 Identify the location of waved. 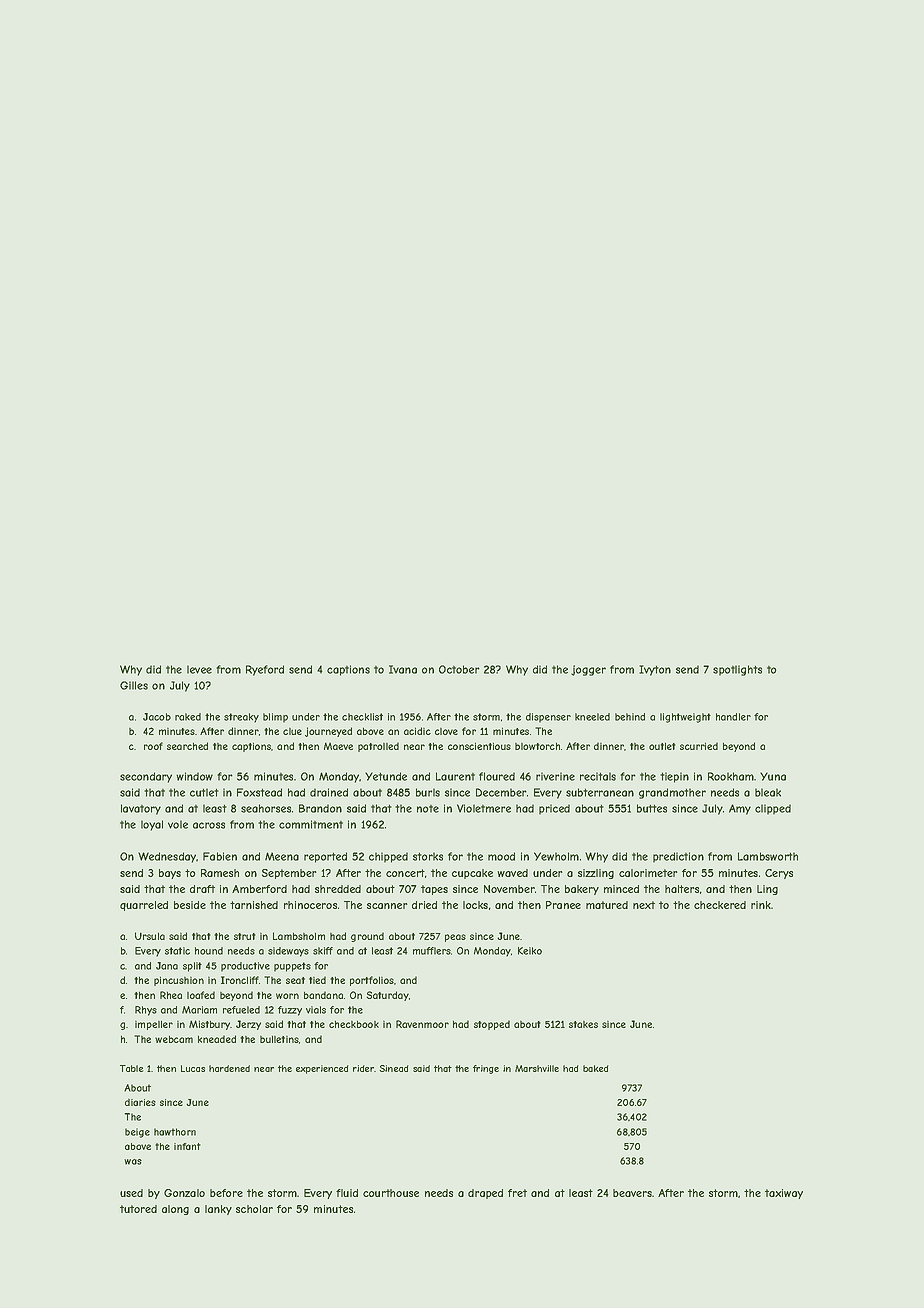
(512, 873).
